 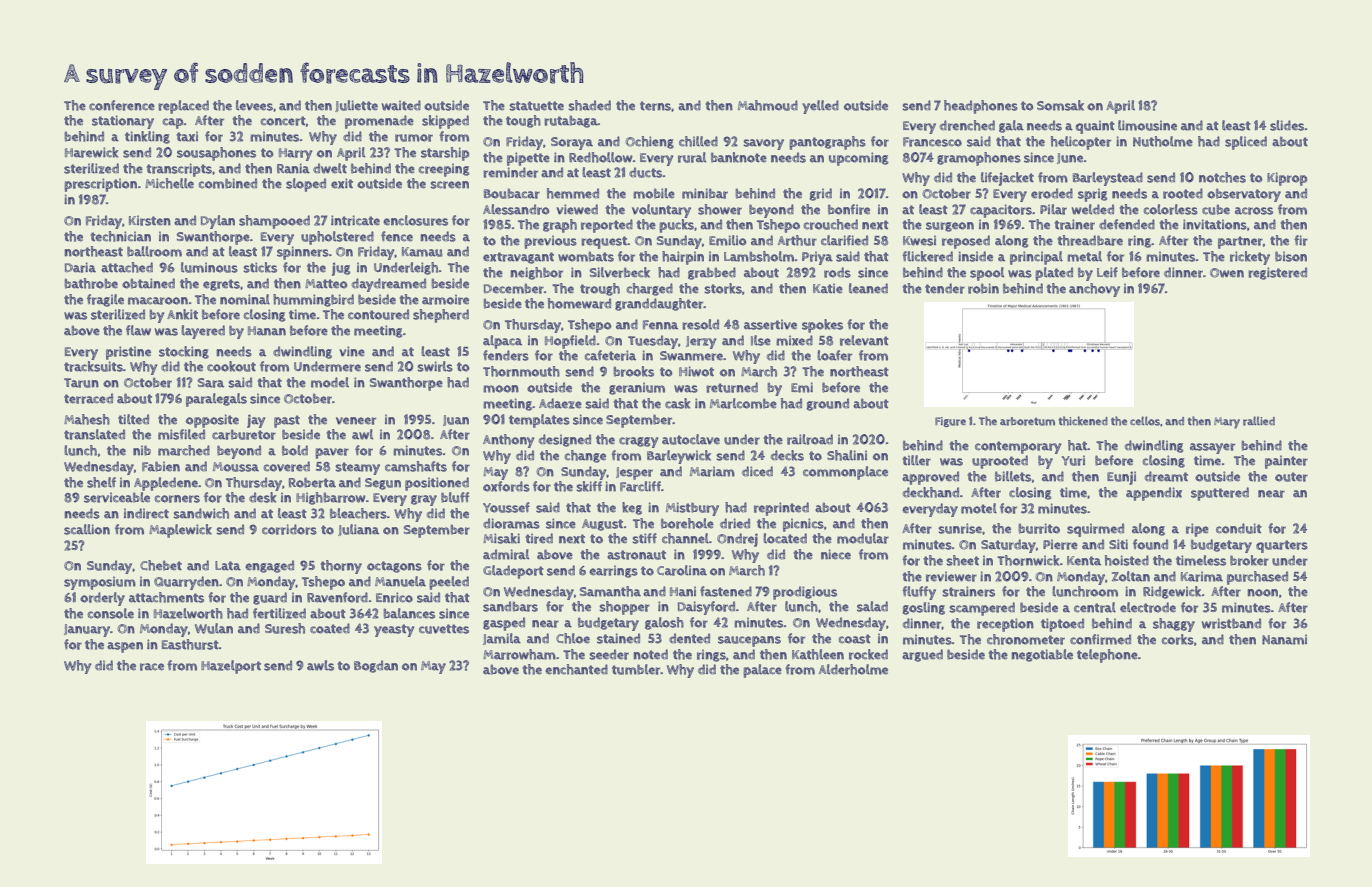 I want to click on thorny, so click(x=341, y=567).
